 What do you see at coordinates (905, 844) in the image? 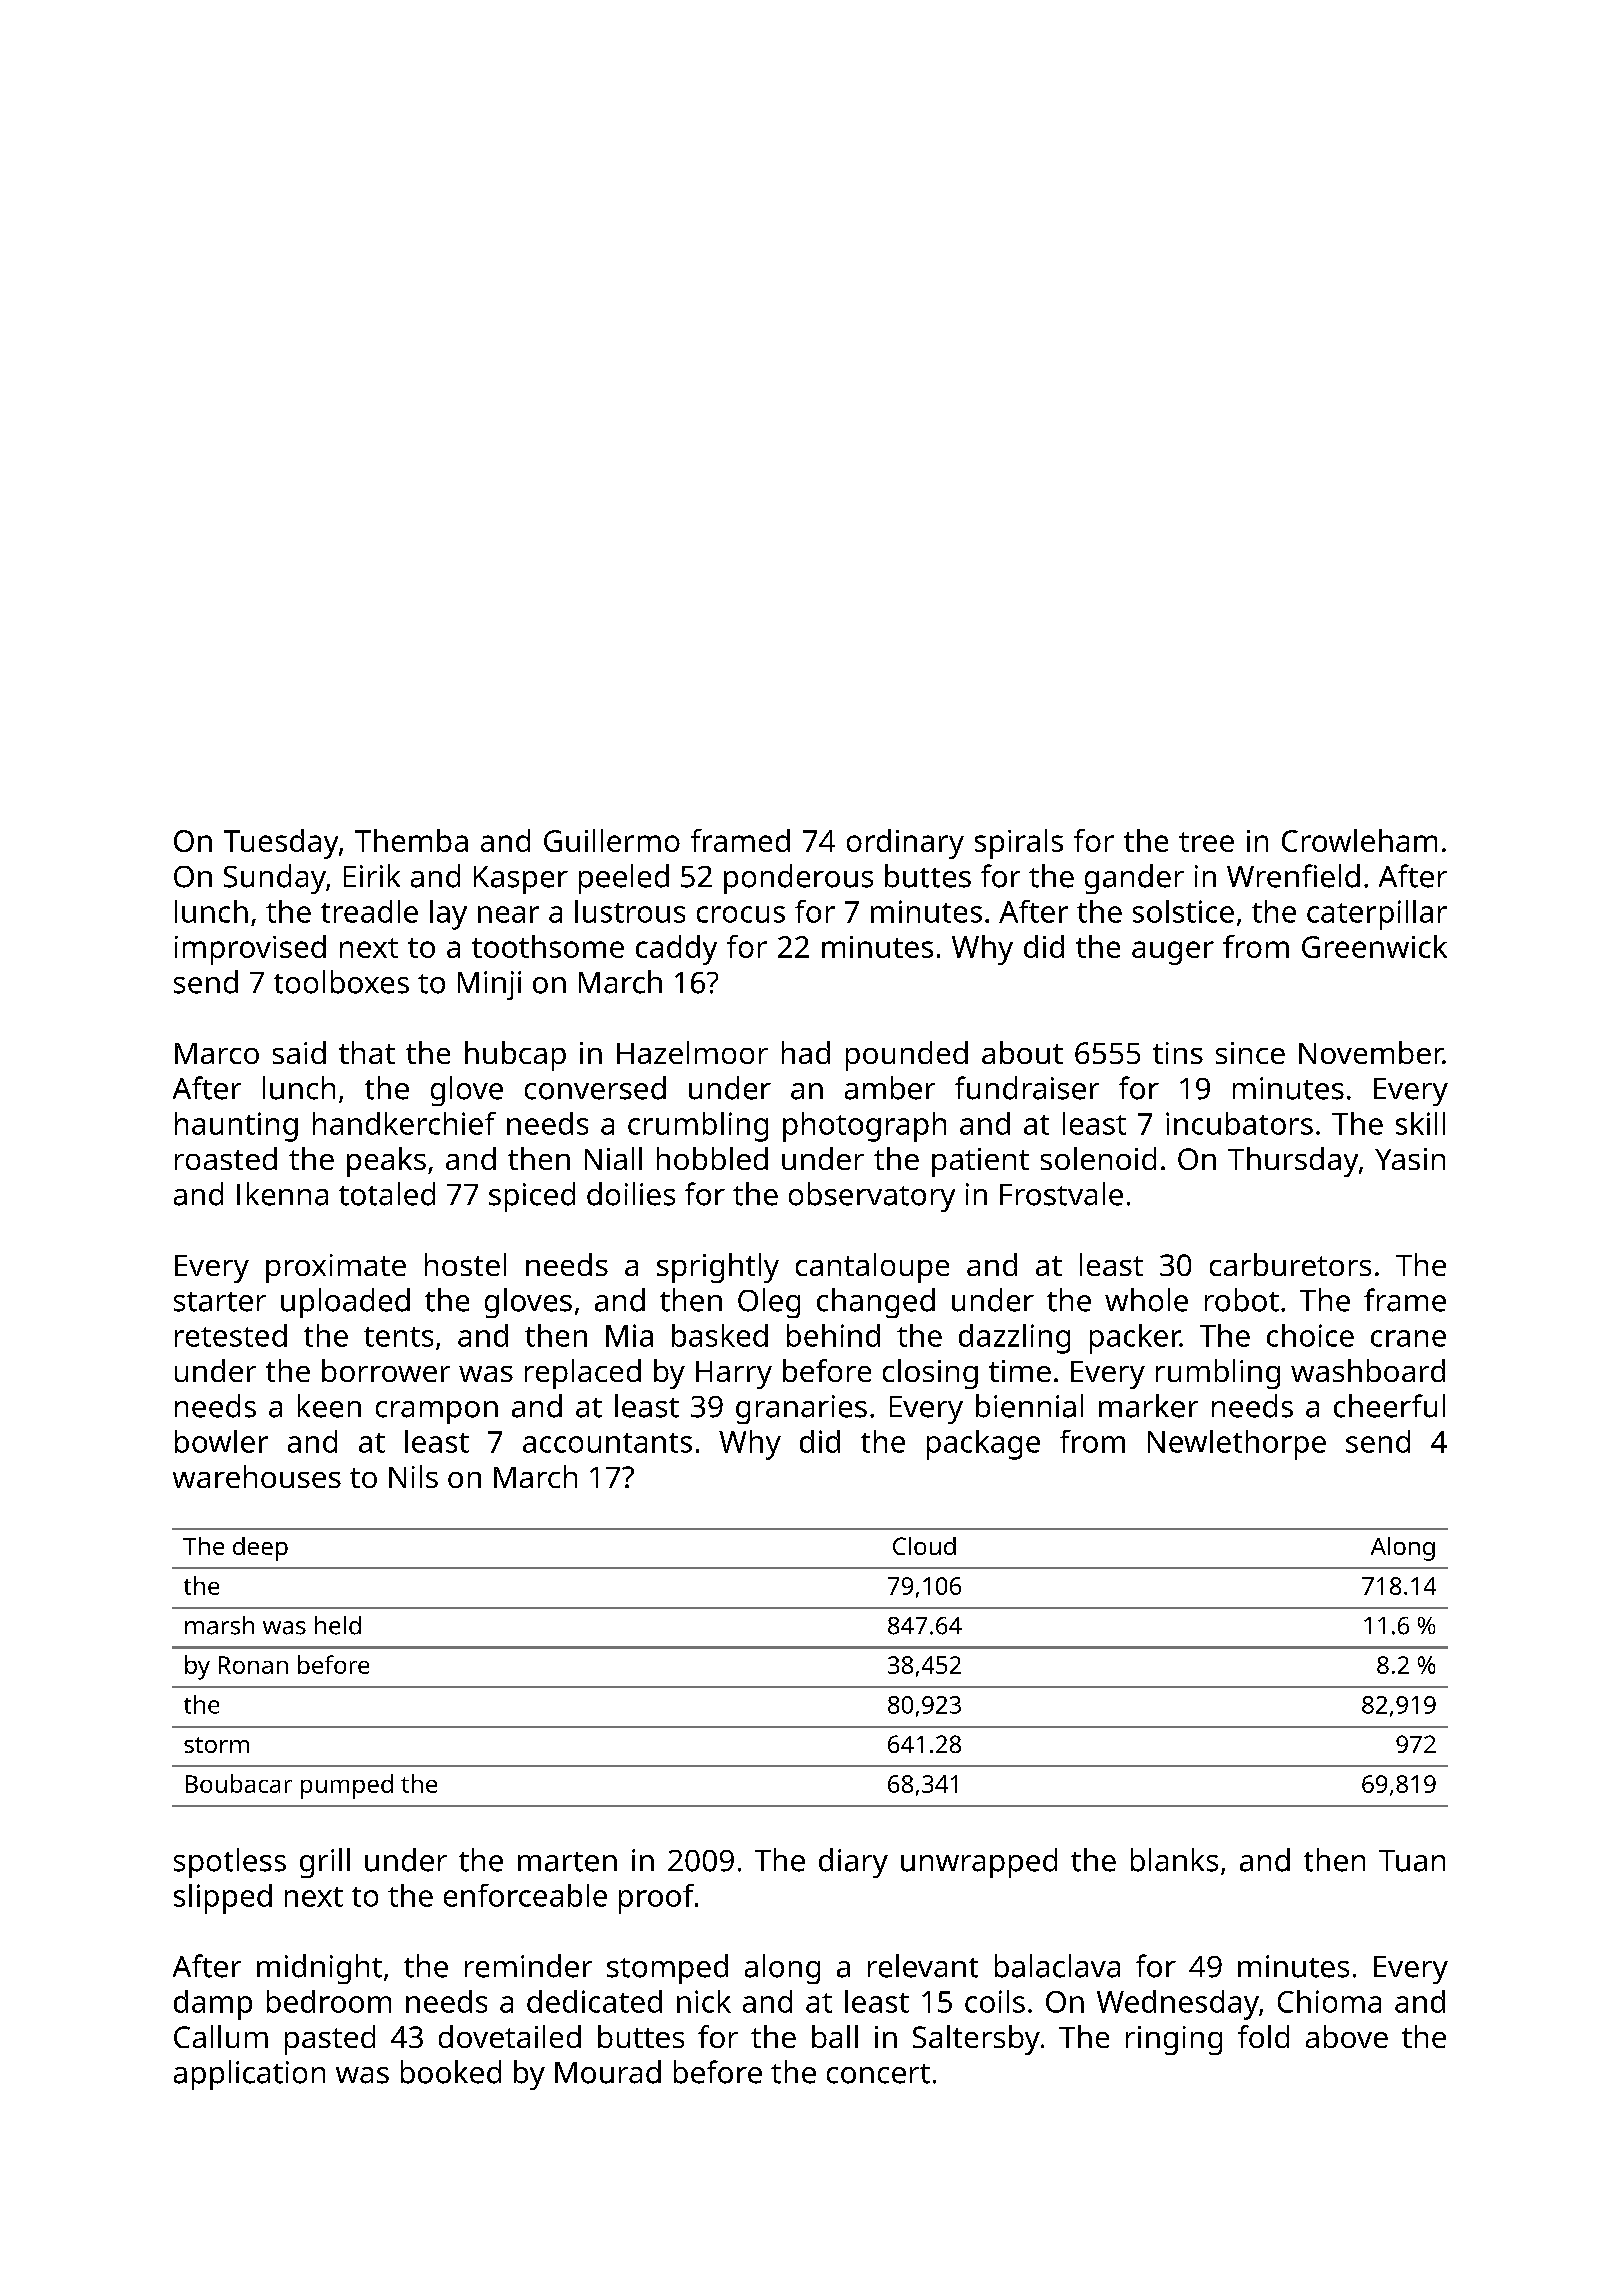
I see `ordinary` at bounding box center [905, 844].
